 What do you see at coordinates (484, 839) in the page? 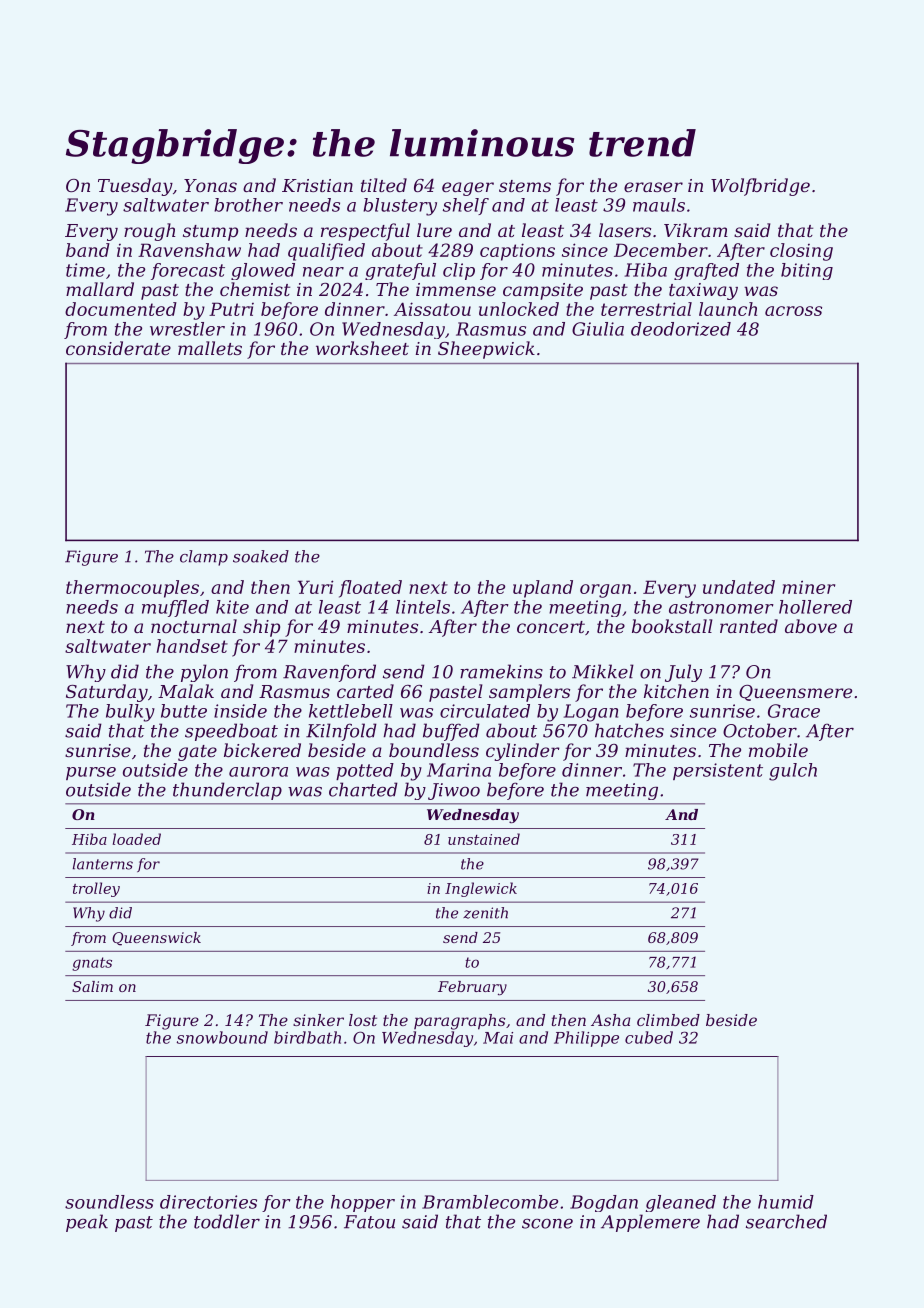
I see `unstained` at bounding box center [484, 839].
